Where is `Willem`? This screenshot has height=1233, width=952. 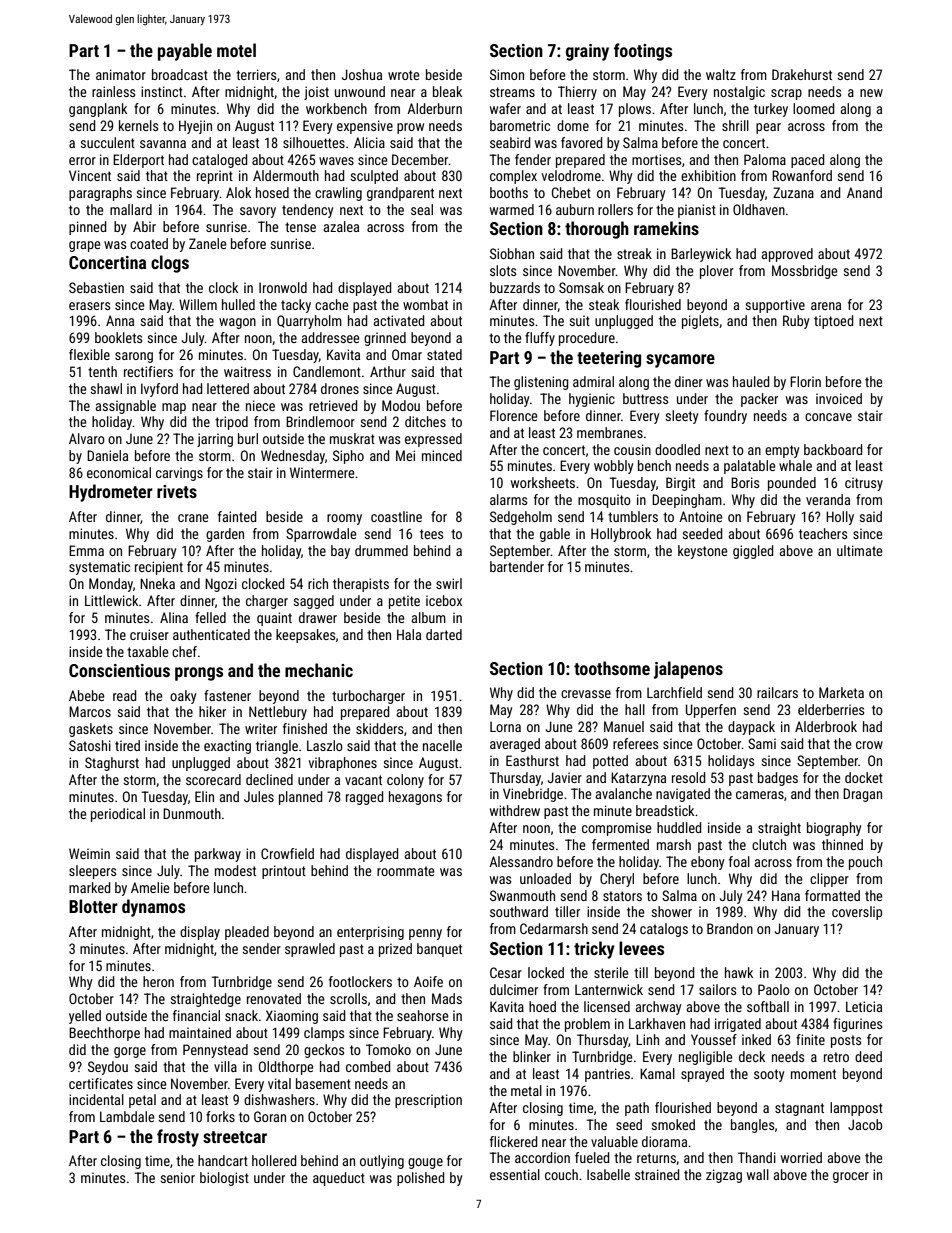 Willem is located at coordinates (198, 304).
